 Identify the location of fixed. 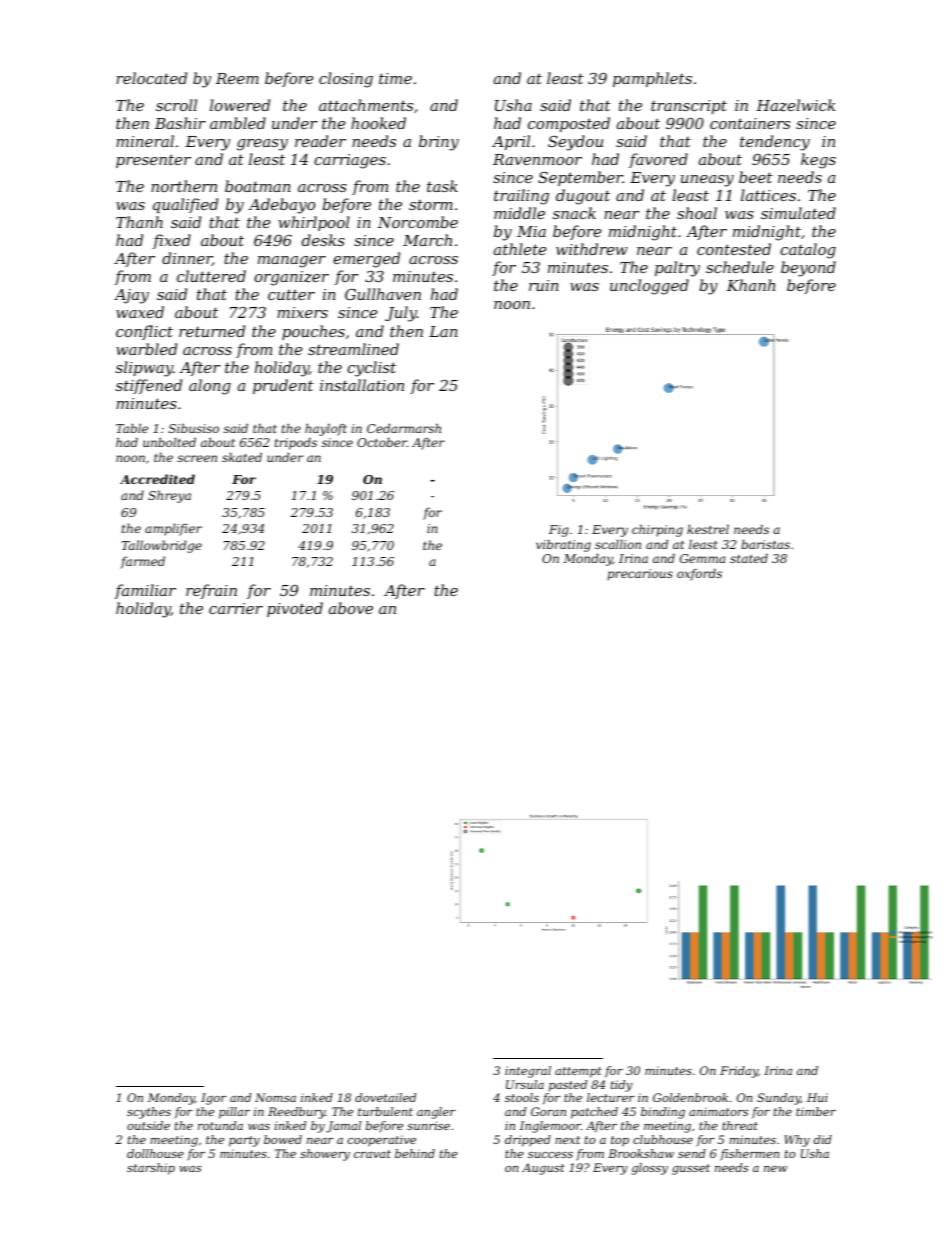
(172, 241).
